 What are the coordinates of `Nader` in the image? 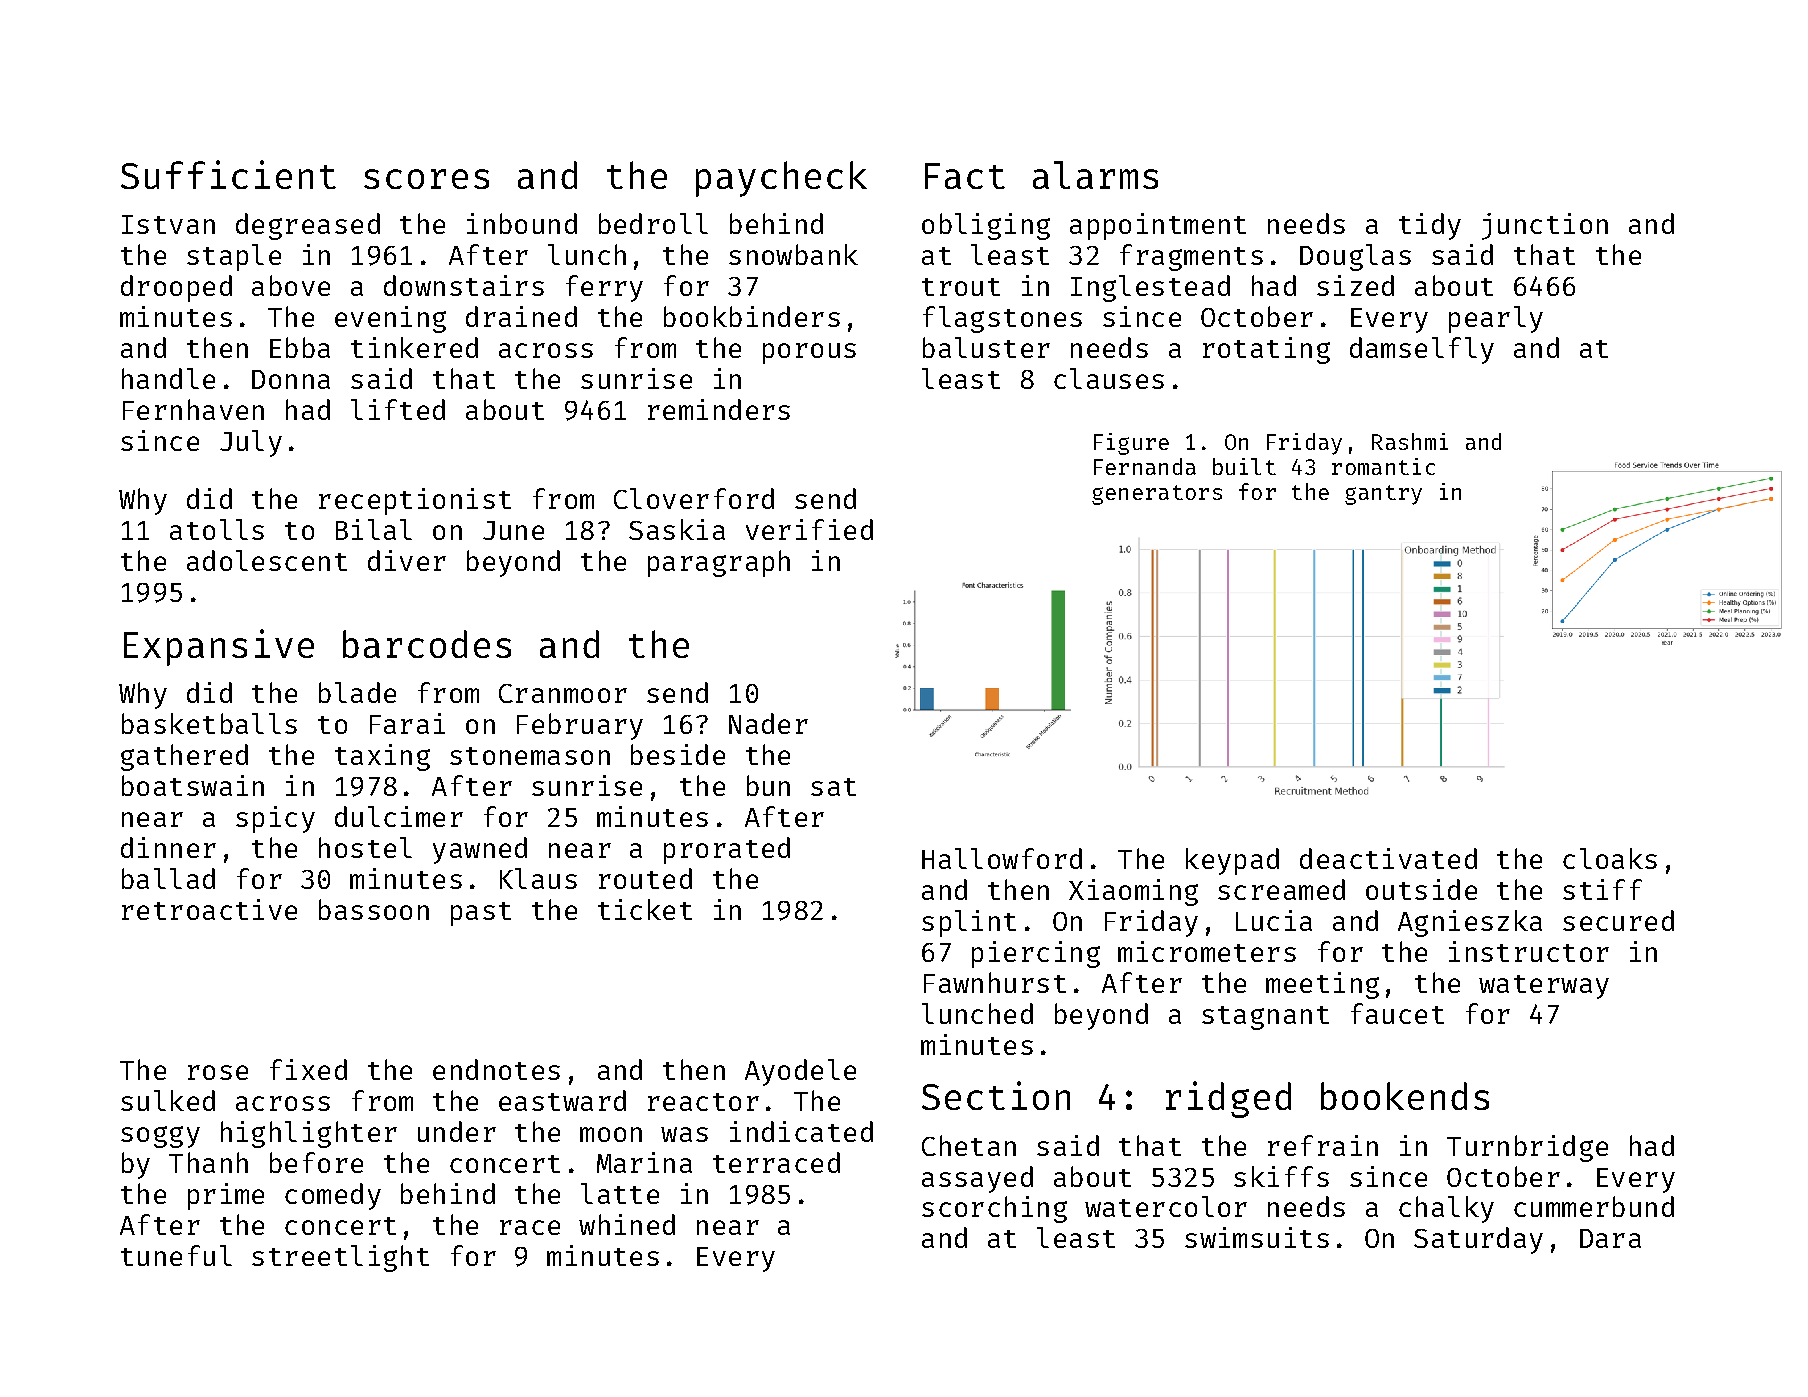 It's located at (768, 723).
